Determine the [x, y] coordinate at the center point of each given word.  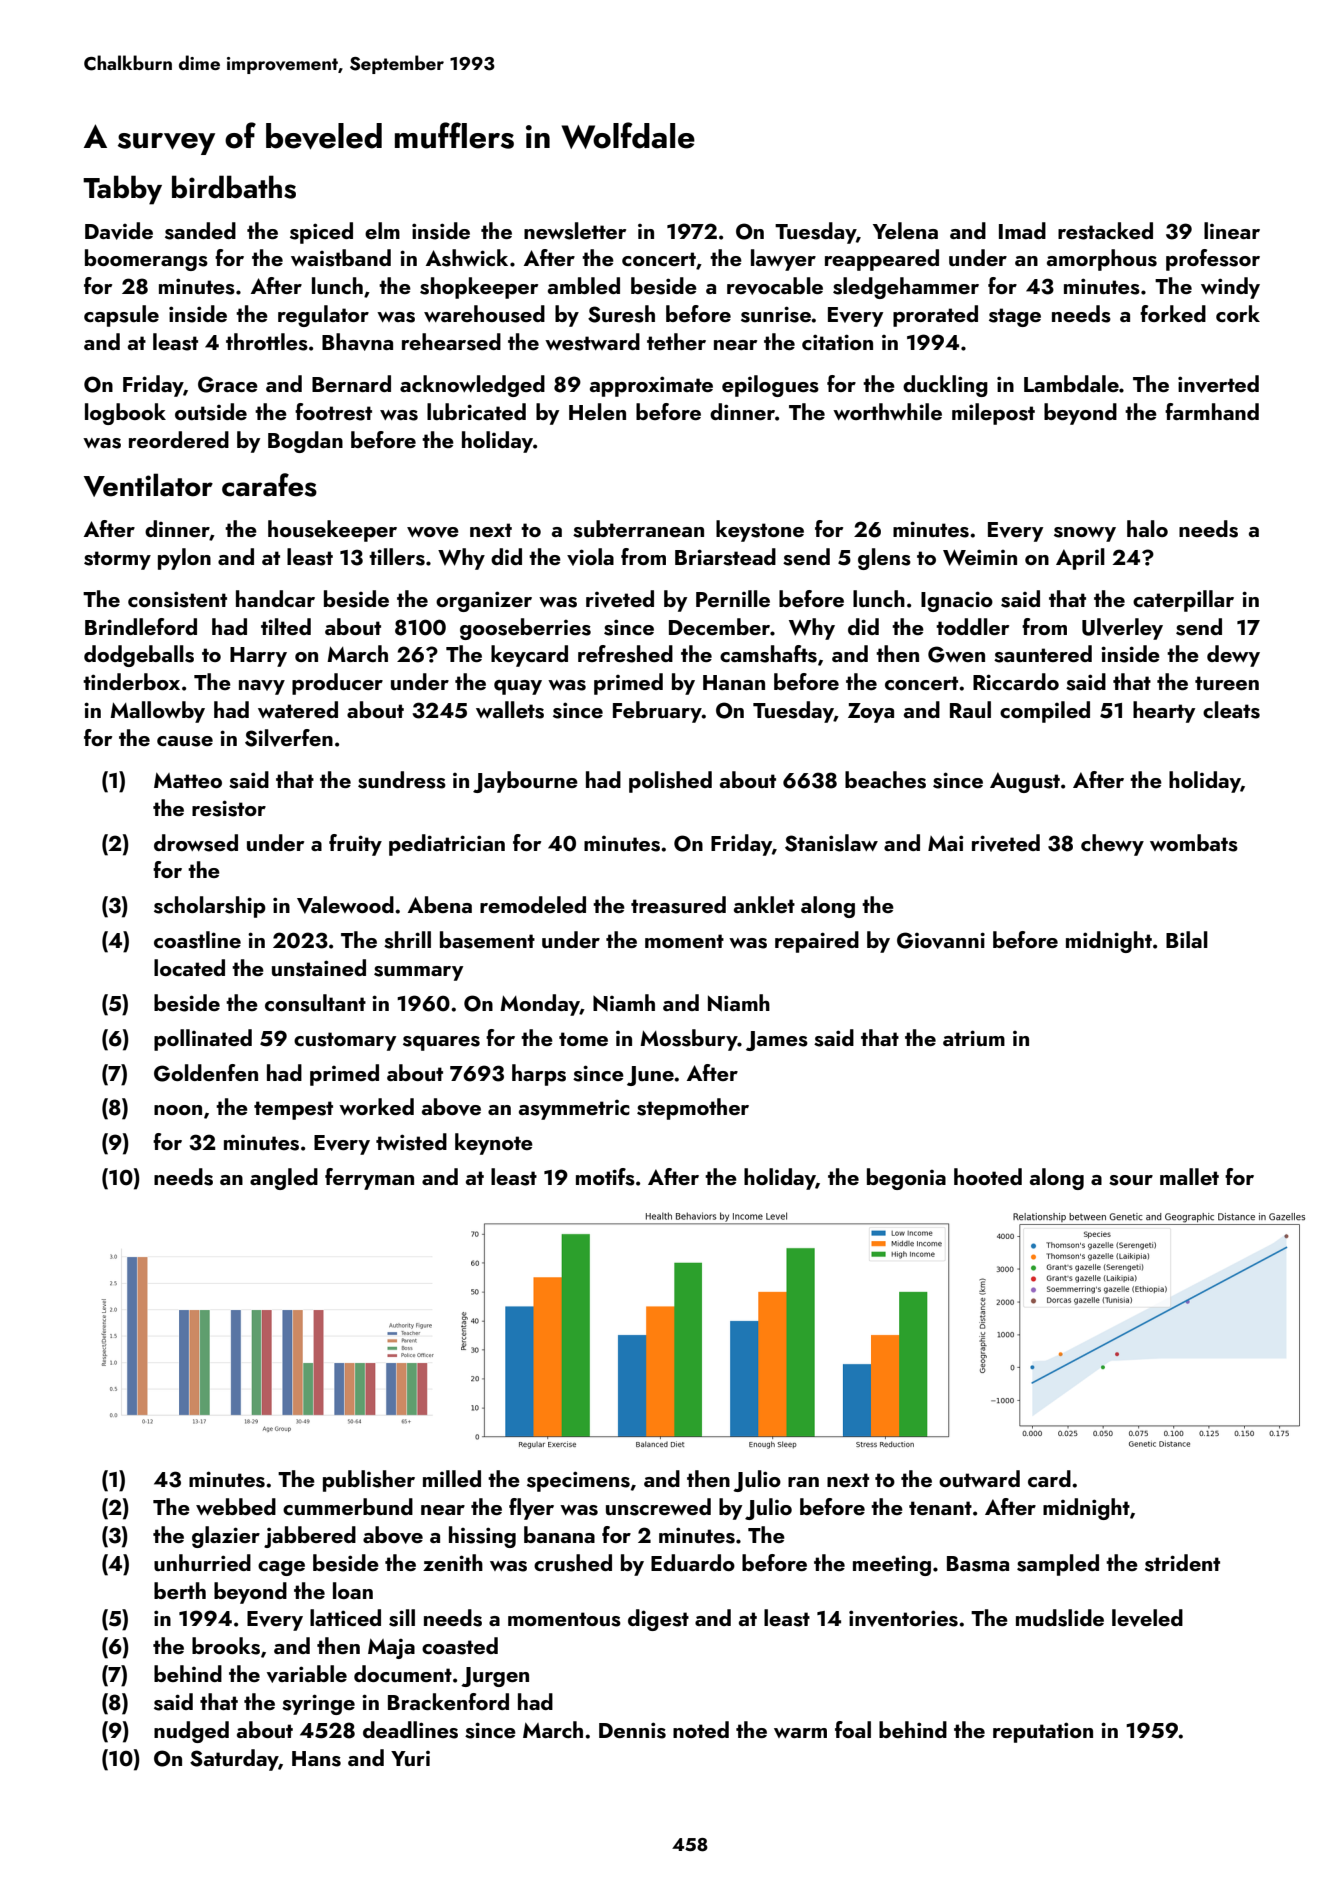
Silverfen [289, 738]
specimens [578, 1481]
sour [1131, 1180]
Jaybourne [525, 782]
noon [178, 1110]
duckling [945, 386]
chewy [1112, 845]
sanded [200, 231]
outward [979, 1478]
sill [402, 1618]
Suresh [621, 314]
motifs [605, 1177]
